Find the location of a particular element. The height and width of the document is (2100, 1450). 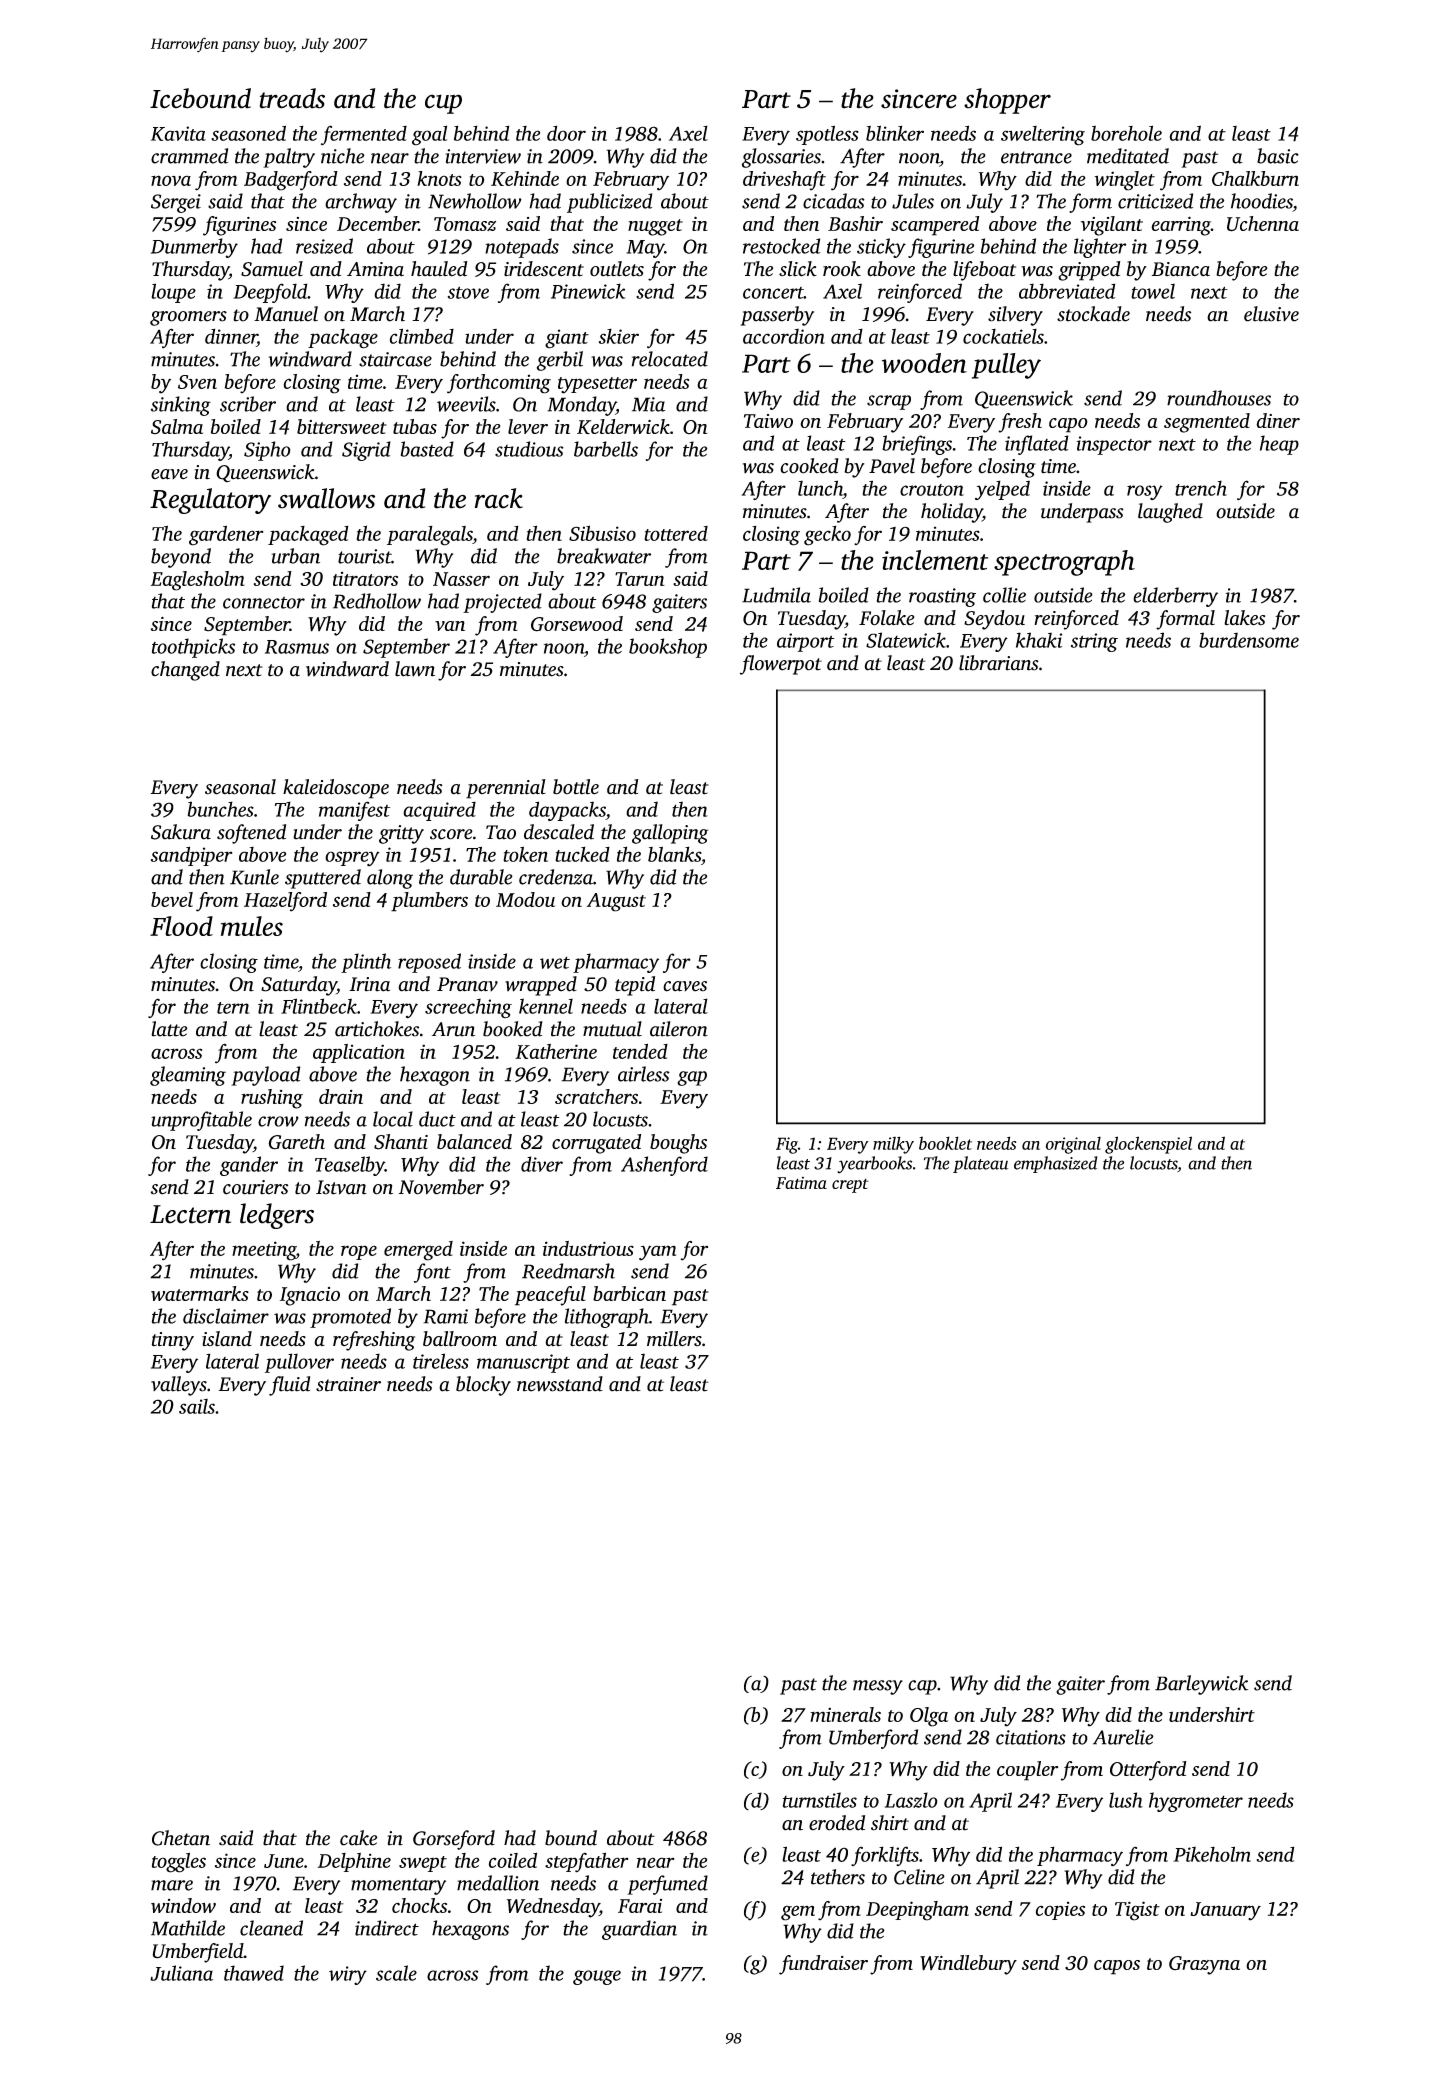

seasoned is located at coordinates (248, 133).
